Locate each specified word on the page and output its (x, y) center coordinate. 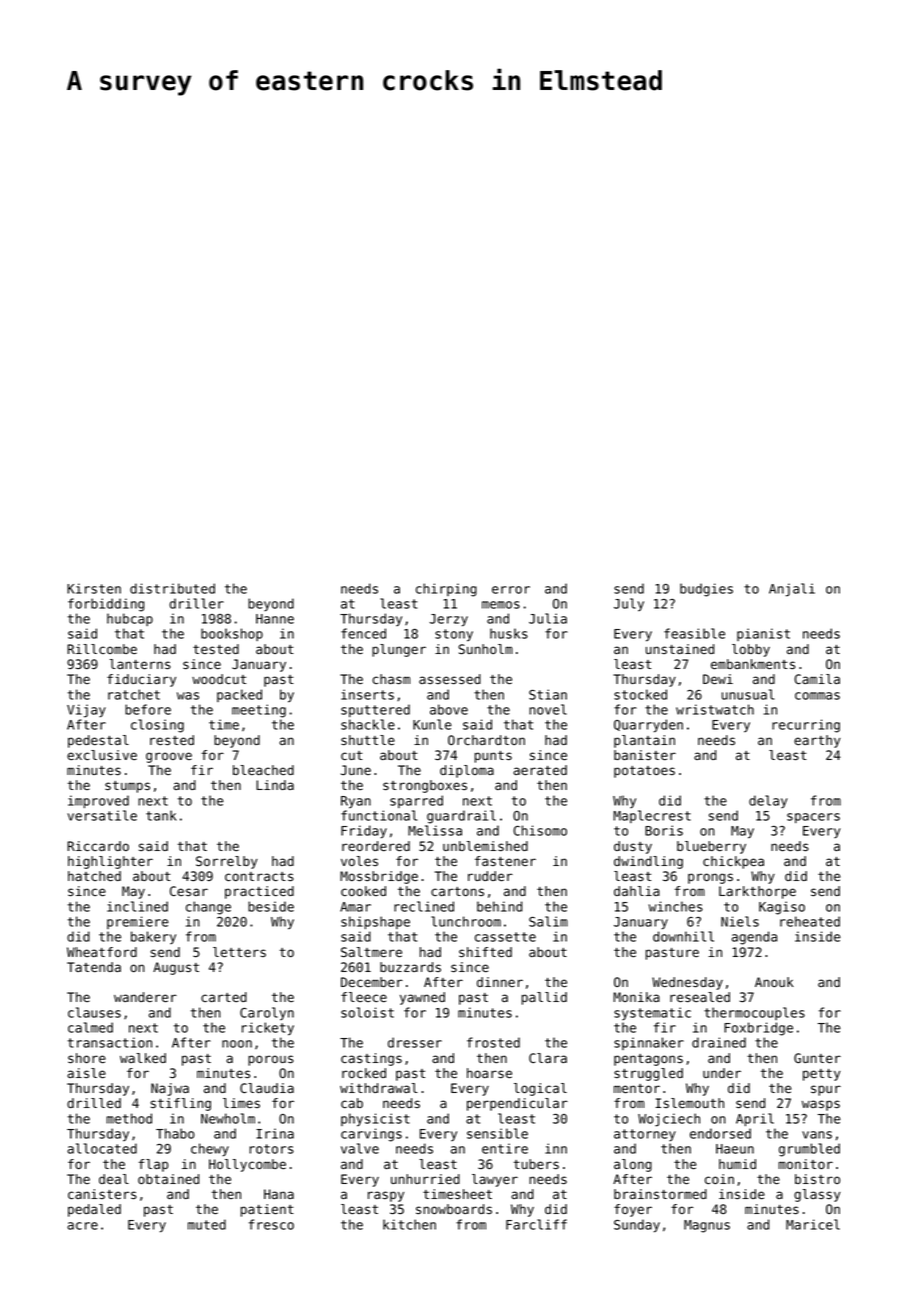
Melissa (435, 830)
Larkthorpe (757, 892)
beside (271, 906)
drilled (94, 1103)
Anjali (792, 590)
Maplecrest (652, 816)
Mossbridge (379, 877)
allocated (102, 1148)
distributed (172, 588)
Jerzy (449, 620)
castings (371, 1059)
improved (98, 801)
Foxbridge (758, 1029)
